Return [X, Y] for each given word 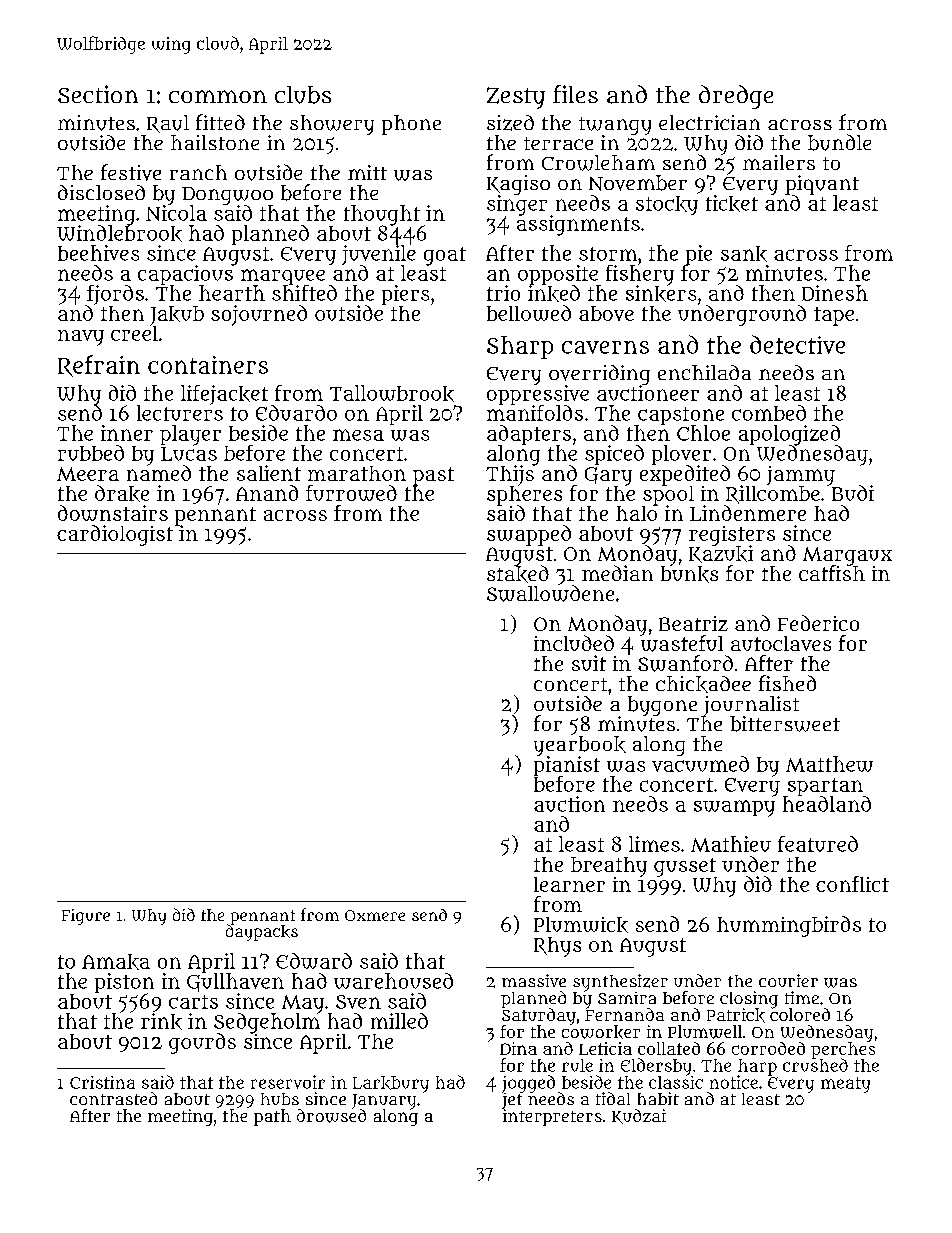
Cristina [102, 1082]
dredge [736, 97]
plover [681, 455]
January [384, 1101]
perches [843, 1050]
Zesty [516, 98]
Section [98, 94]
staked [518, 574]
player [190, 435]
